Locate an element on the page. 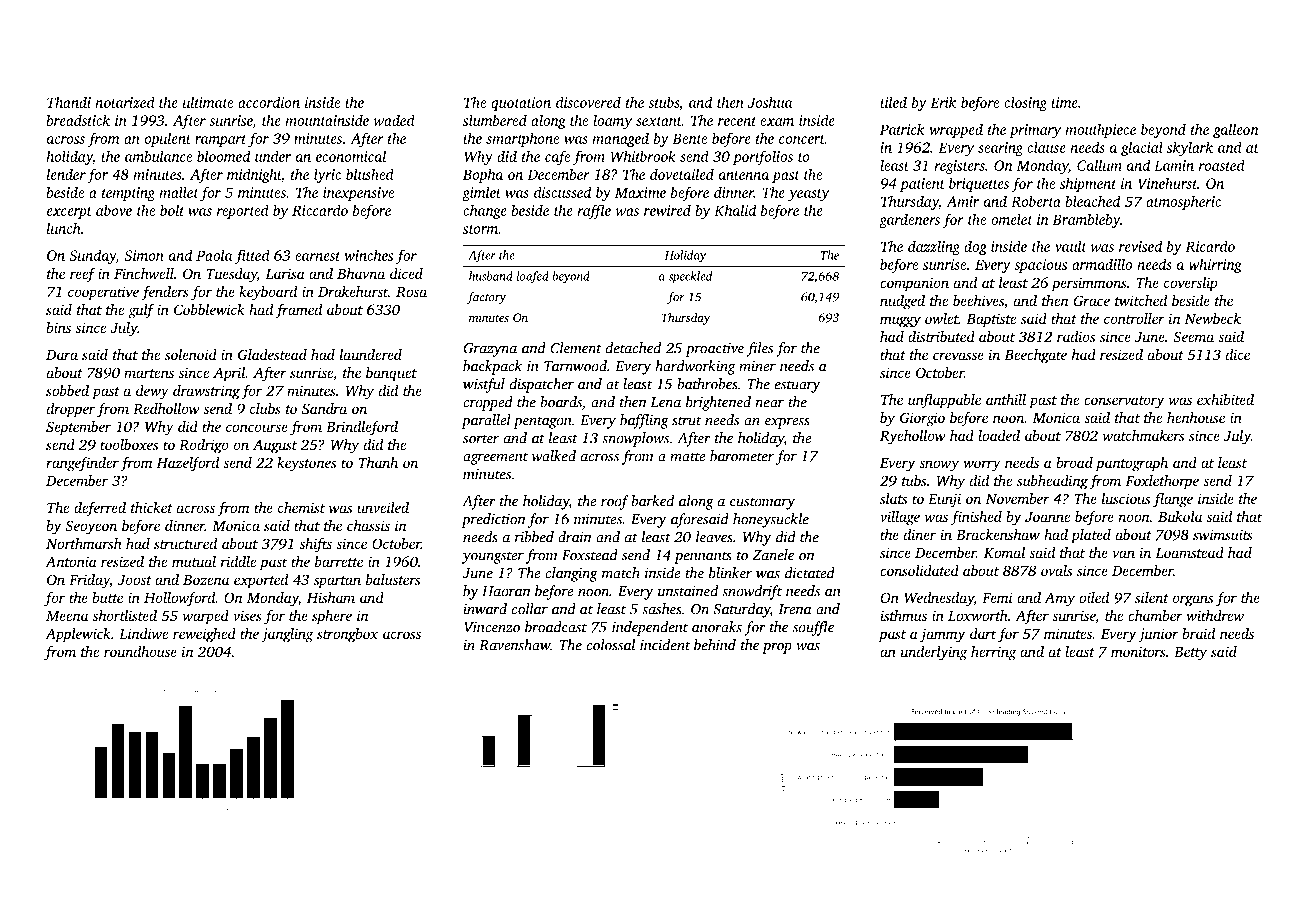 Image resolution: width=1308 pixels, height=924 pixels. dispatcher is located at coordinates (542, 385).
